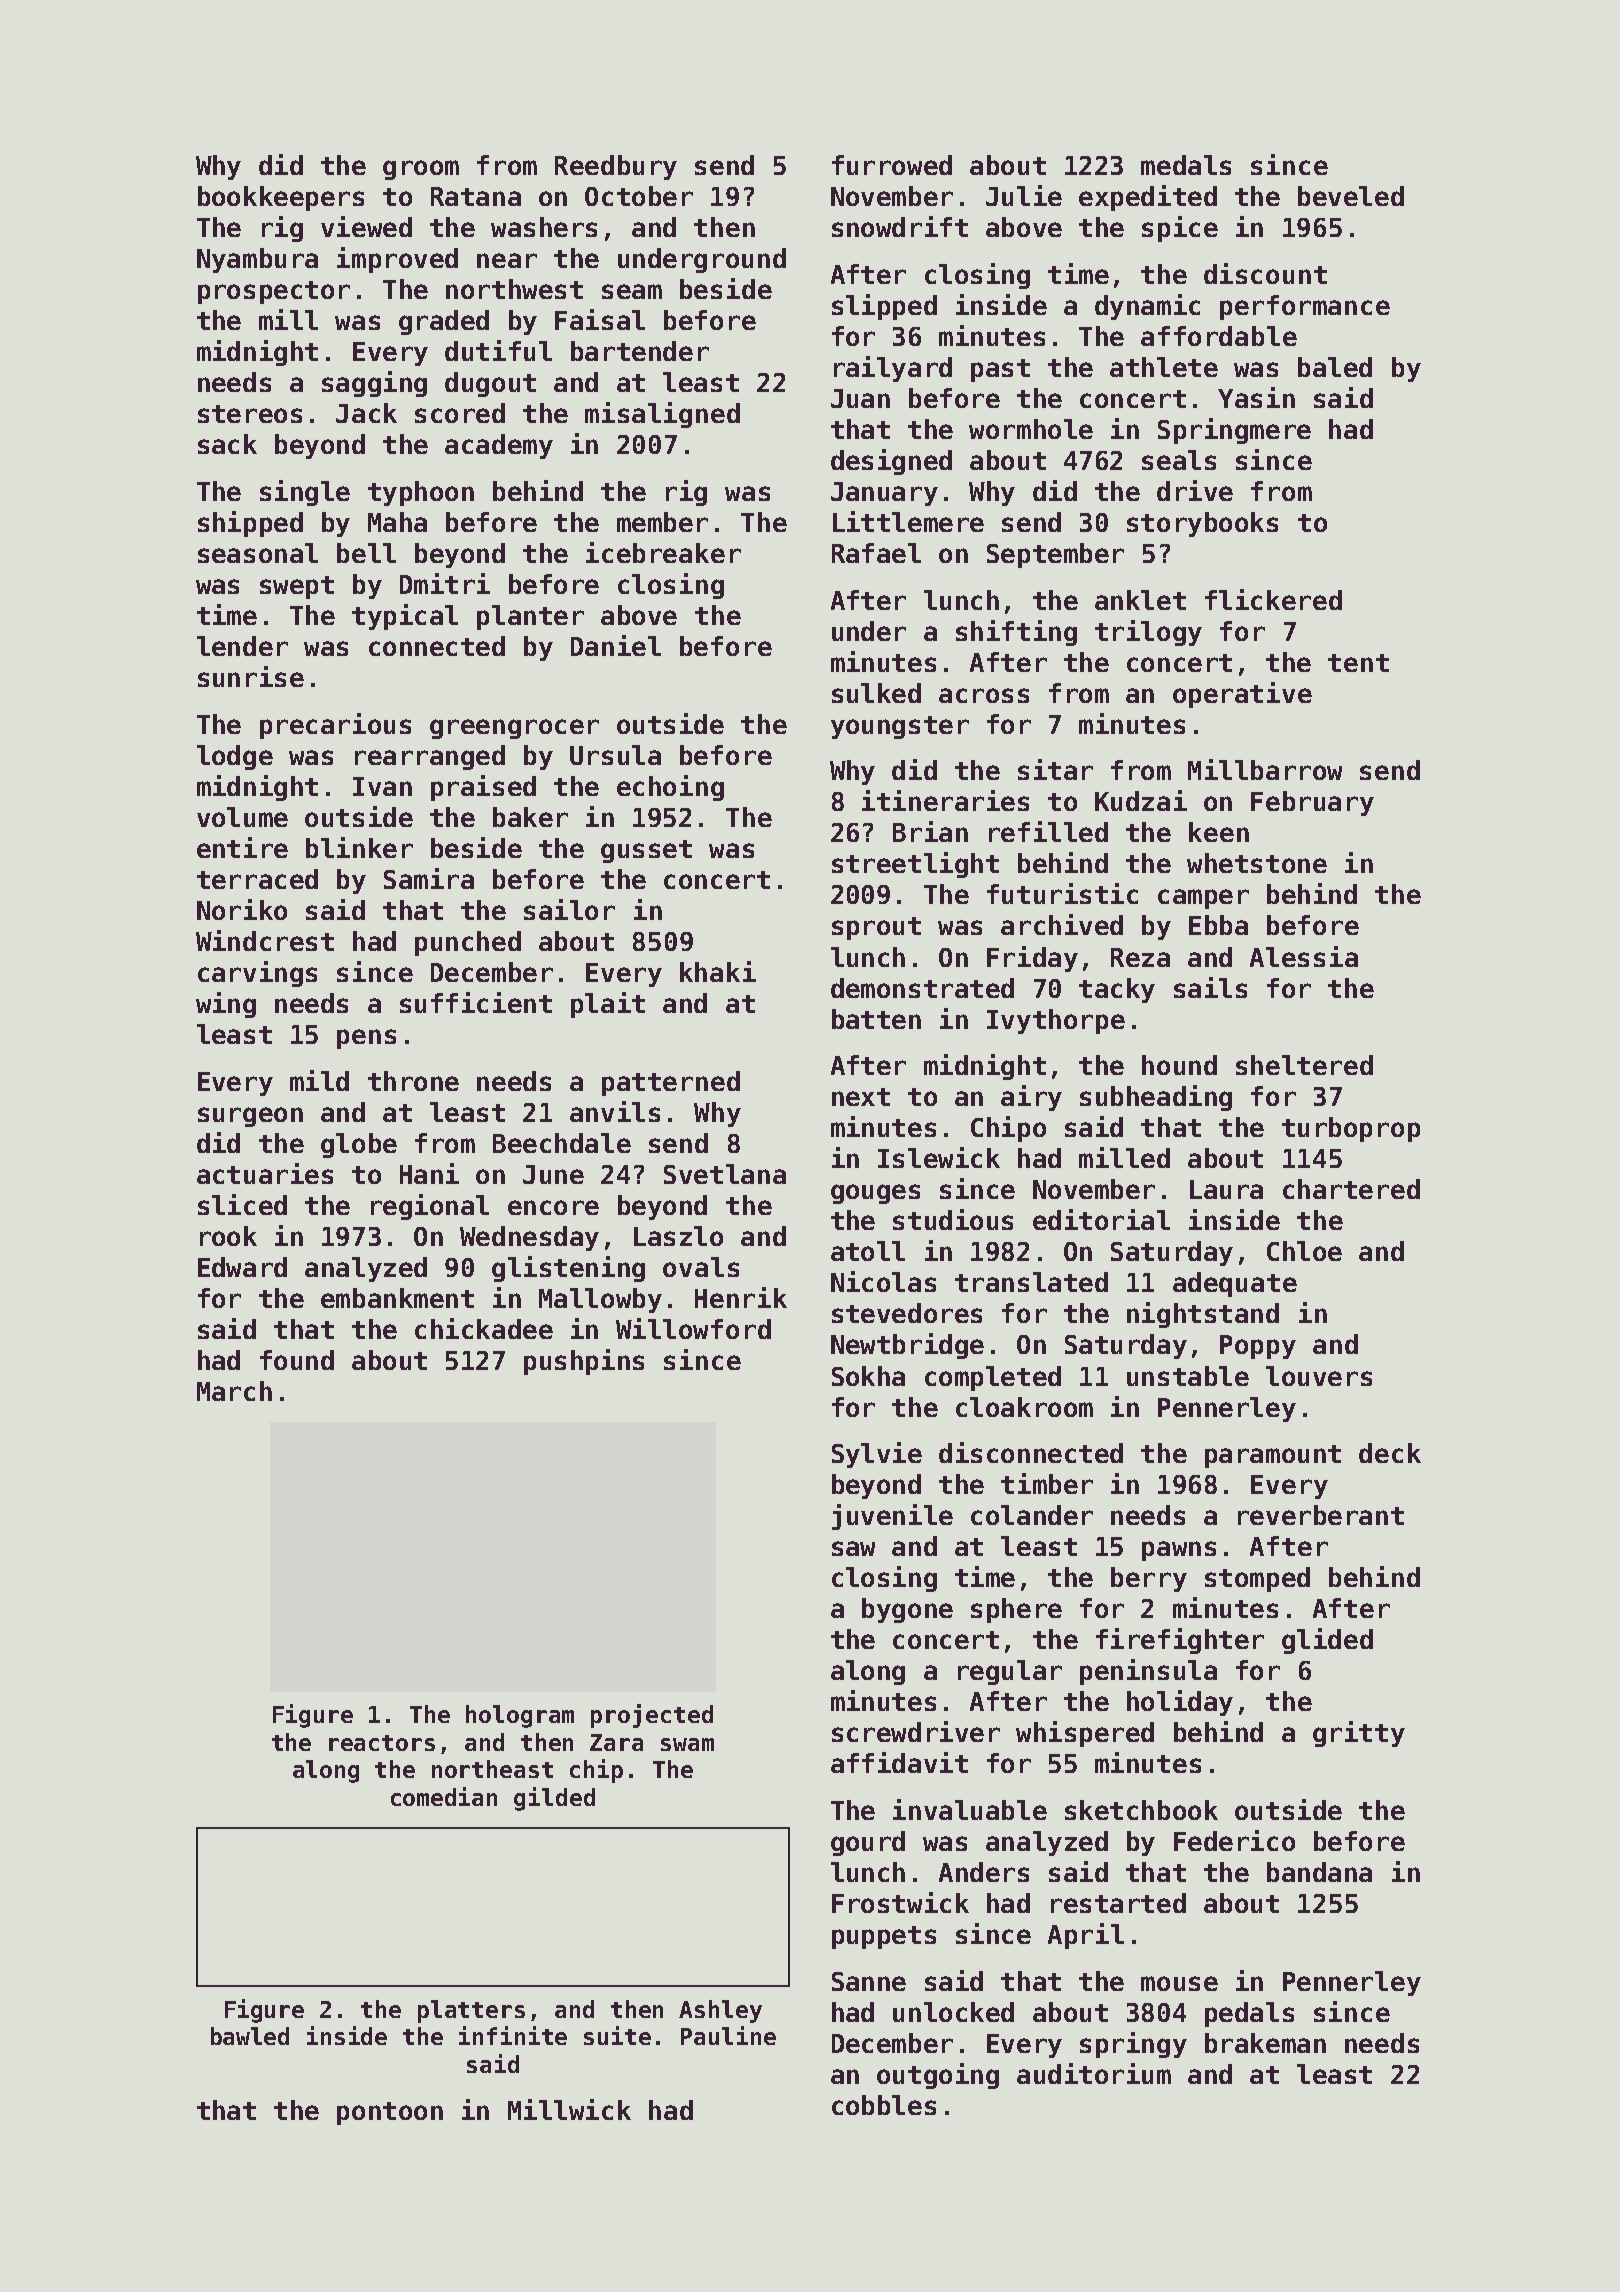  Describe the element at coordinates (366, 553) in the screenshot. I see `bell` at that location.
